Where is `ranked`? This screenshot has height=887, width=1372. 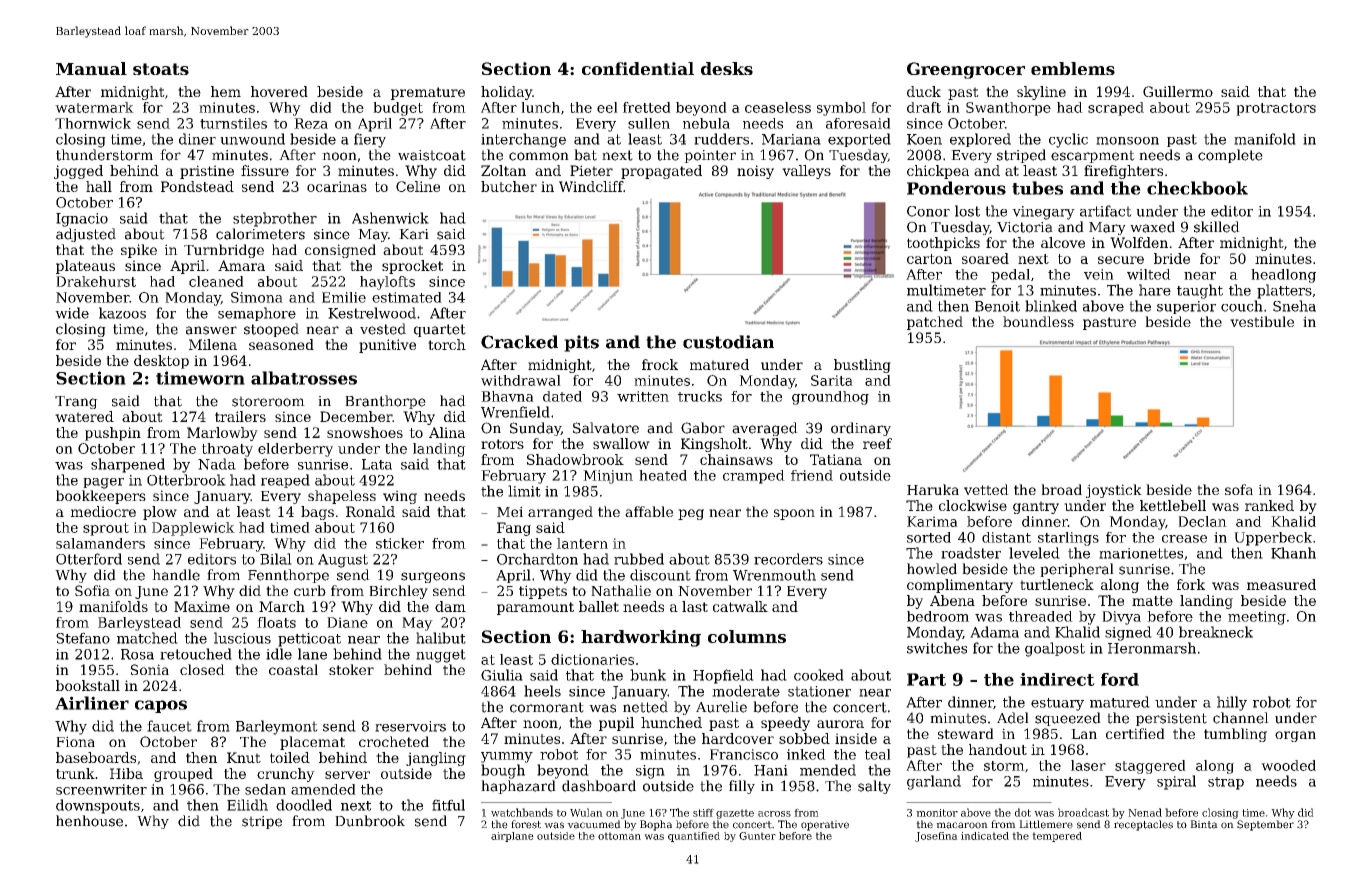
ranked is located at coordinates (1269, 505).
